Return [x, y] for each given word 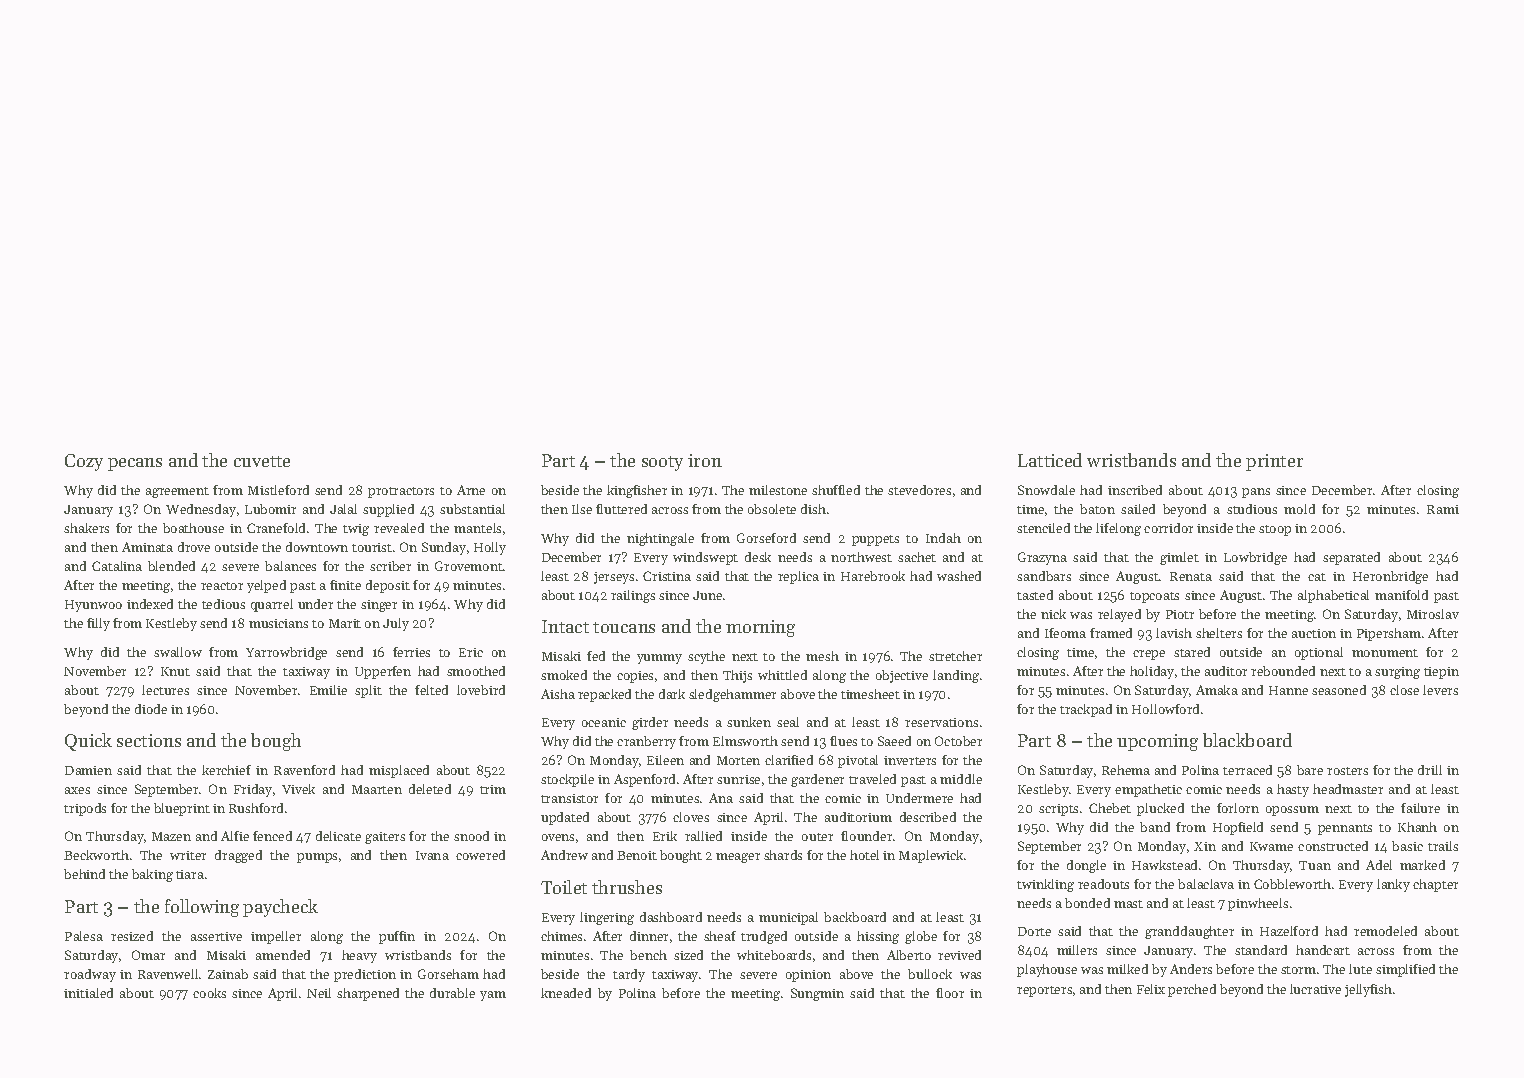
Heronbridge [1390, 577]
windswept [705, 558]
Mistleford [278, 490]
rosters [1347, 771]
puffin [397, 937]
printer [1274, 462]
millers [1077, 950]
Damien [88, 770]
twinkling [1045, 885]
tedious [223, 604]
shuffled [836, 490]
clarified [789, 760]
